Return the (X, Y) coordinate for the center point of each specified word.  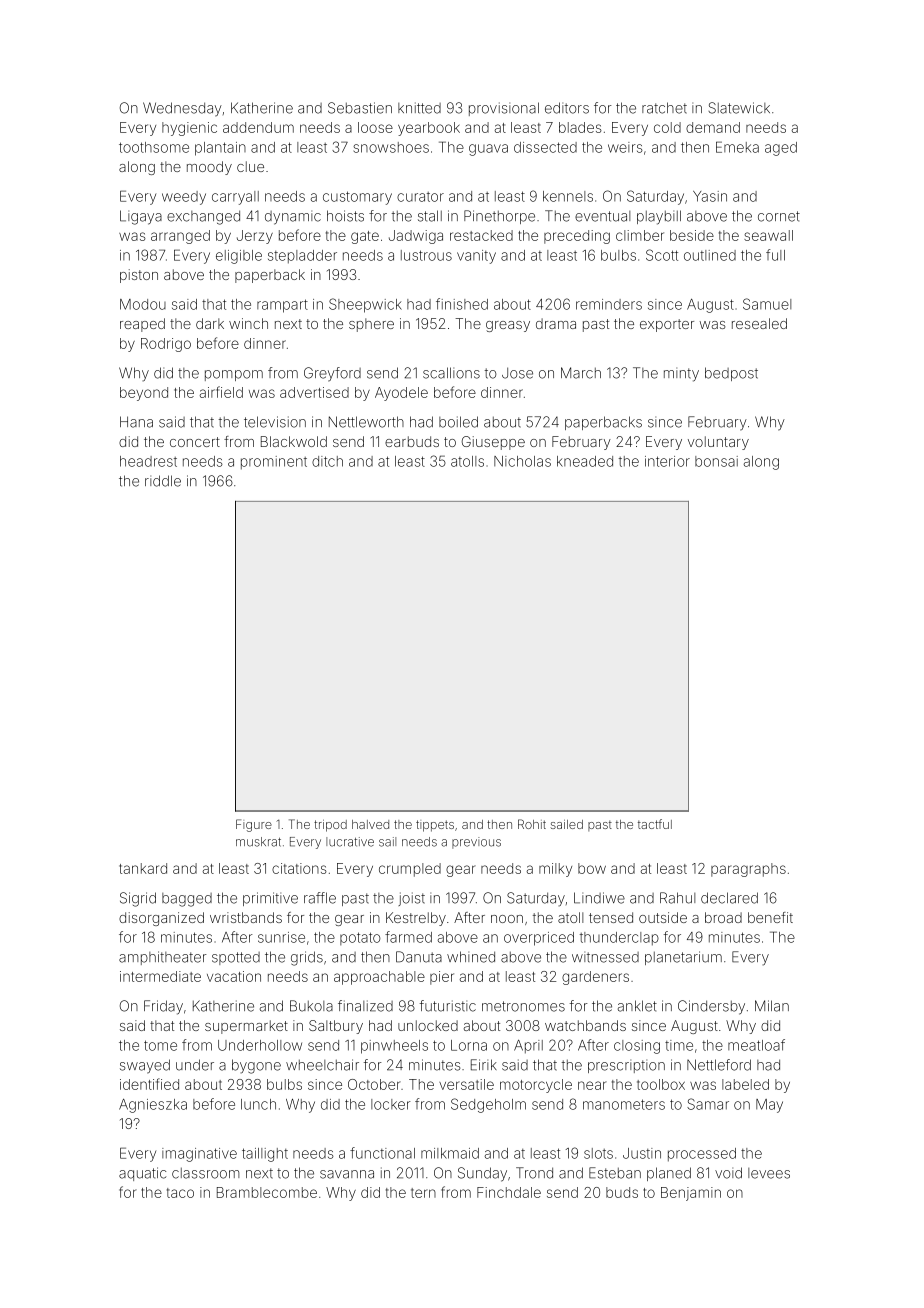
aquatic (142, 1174)
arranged (180, 237)
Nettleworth (366, 422)
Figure (254, 825)
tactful (655, 824)
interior (667, 461)
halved (370, 824)
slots (598, 1153)
